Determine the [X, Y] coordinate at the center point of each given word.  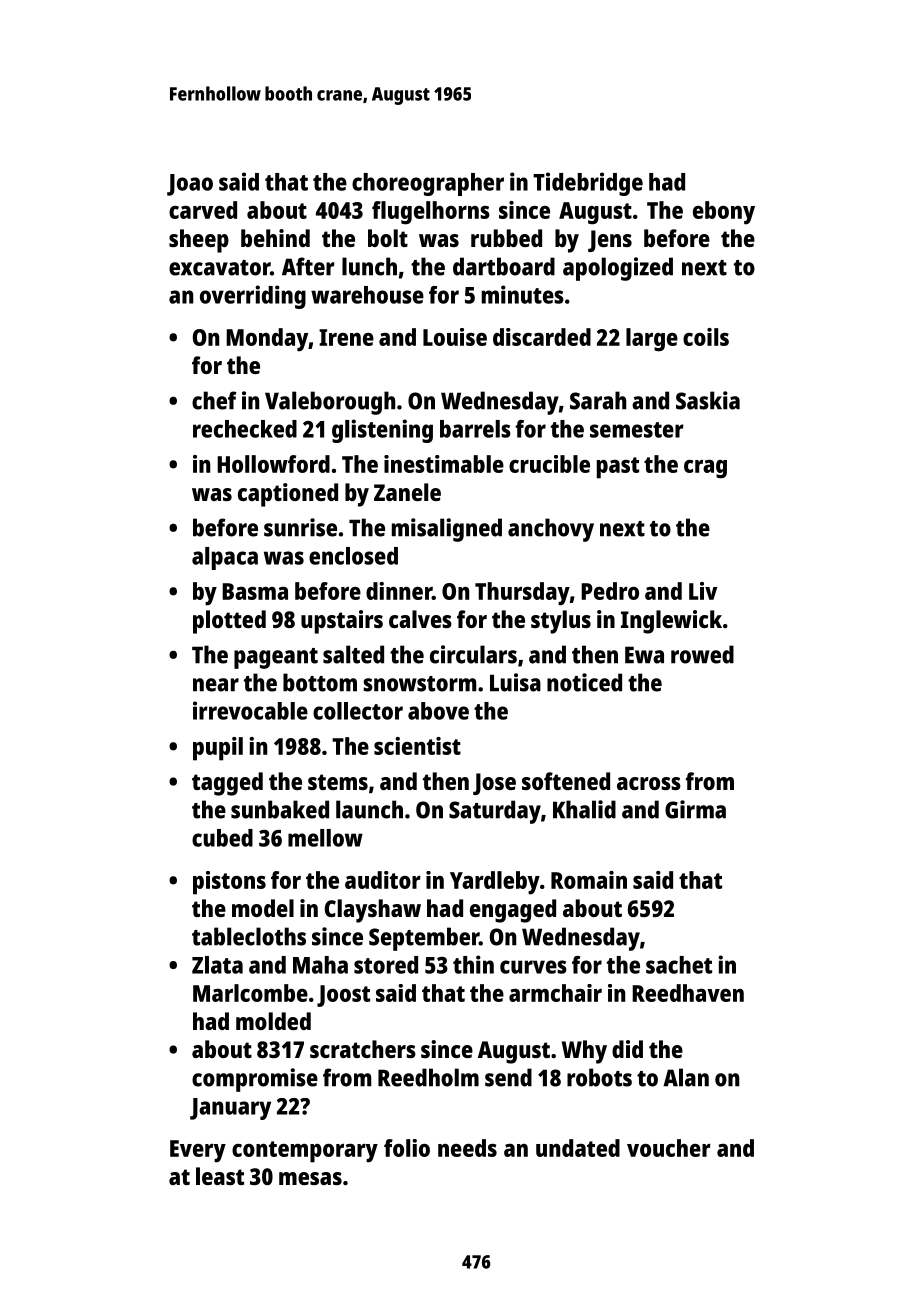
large [652, 340]
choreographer [428, 184]
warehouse [367, 295]
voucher [669, 1148]
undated [578, 1148]
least [220, 1176]
